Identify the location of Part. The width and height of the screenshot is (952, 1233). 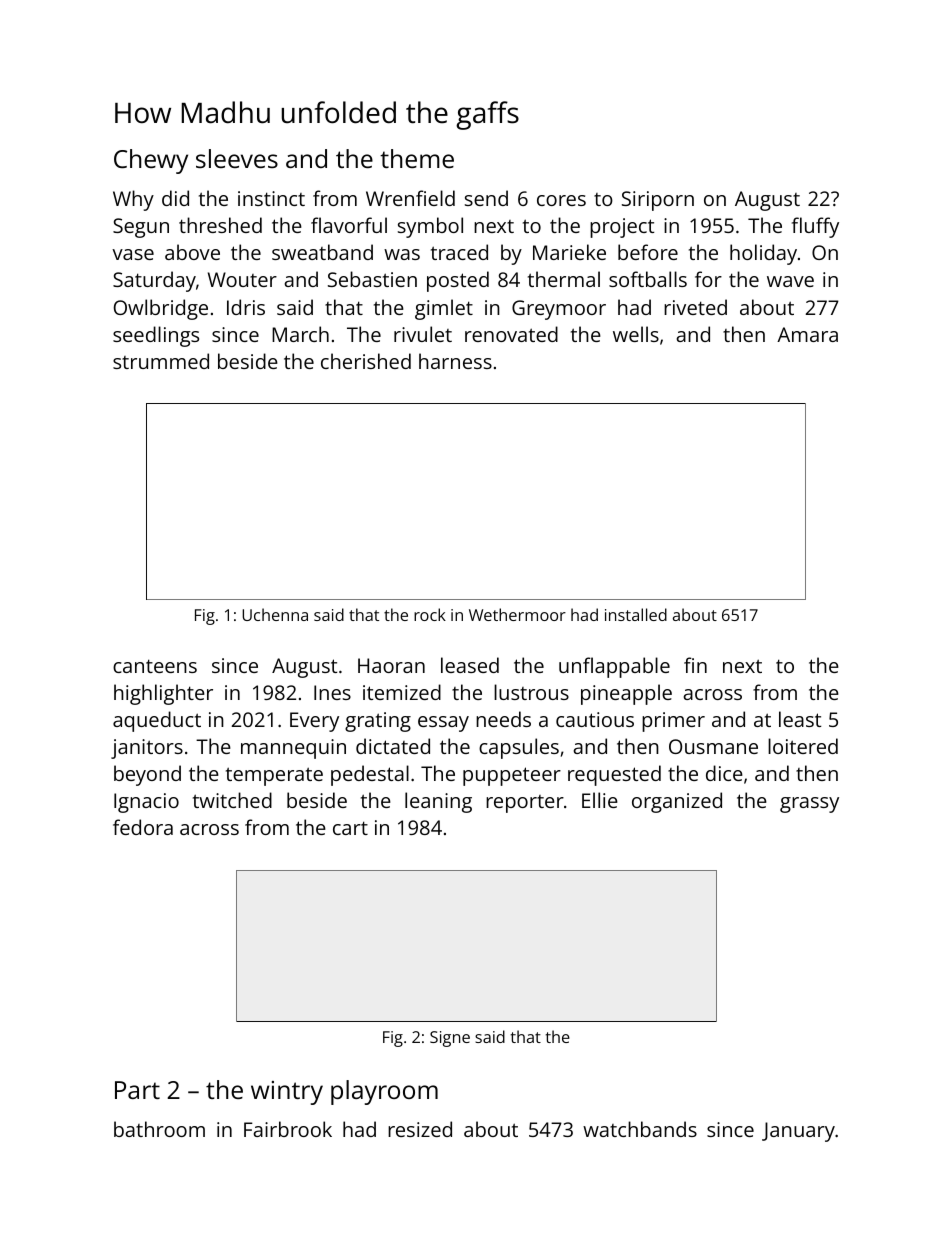
(137, 1090).
